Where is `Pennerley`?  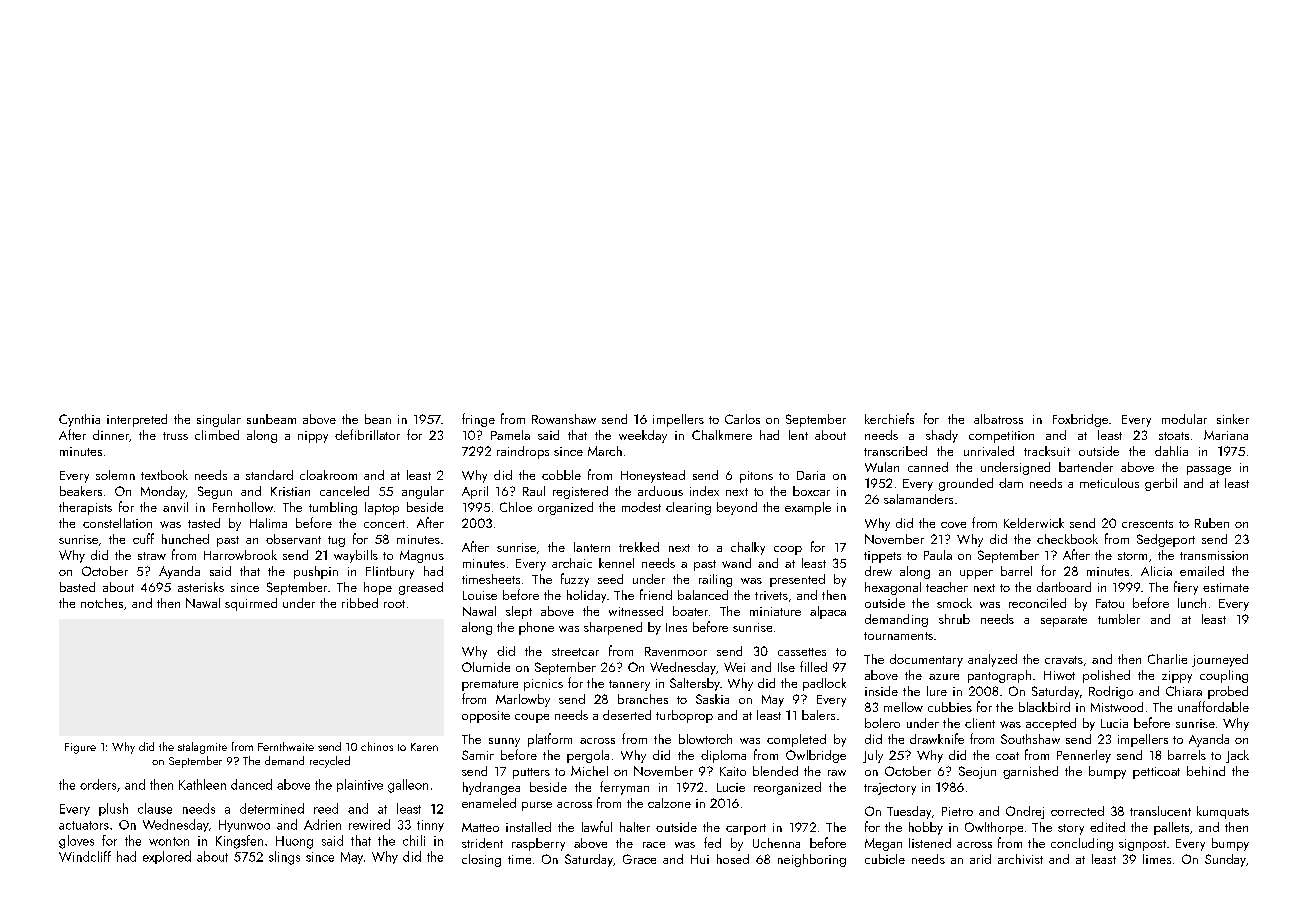
Pennerley is located at coordinates (1084, 756).
